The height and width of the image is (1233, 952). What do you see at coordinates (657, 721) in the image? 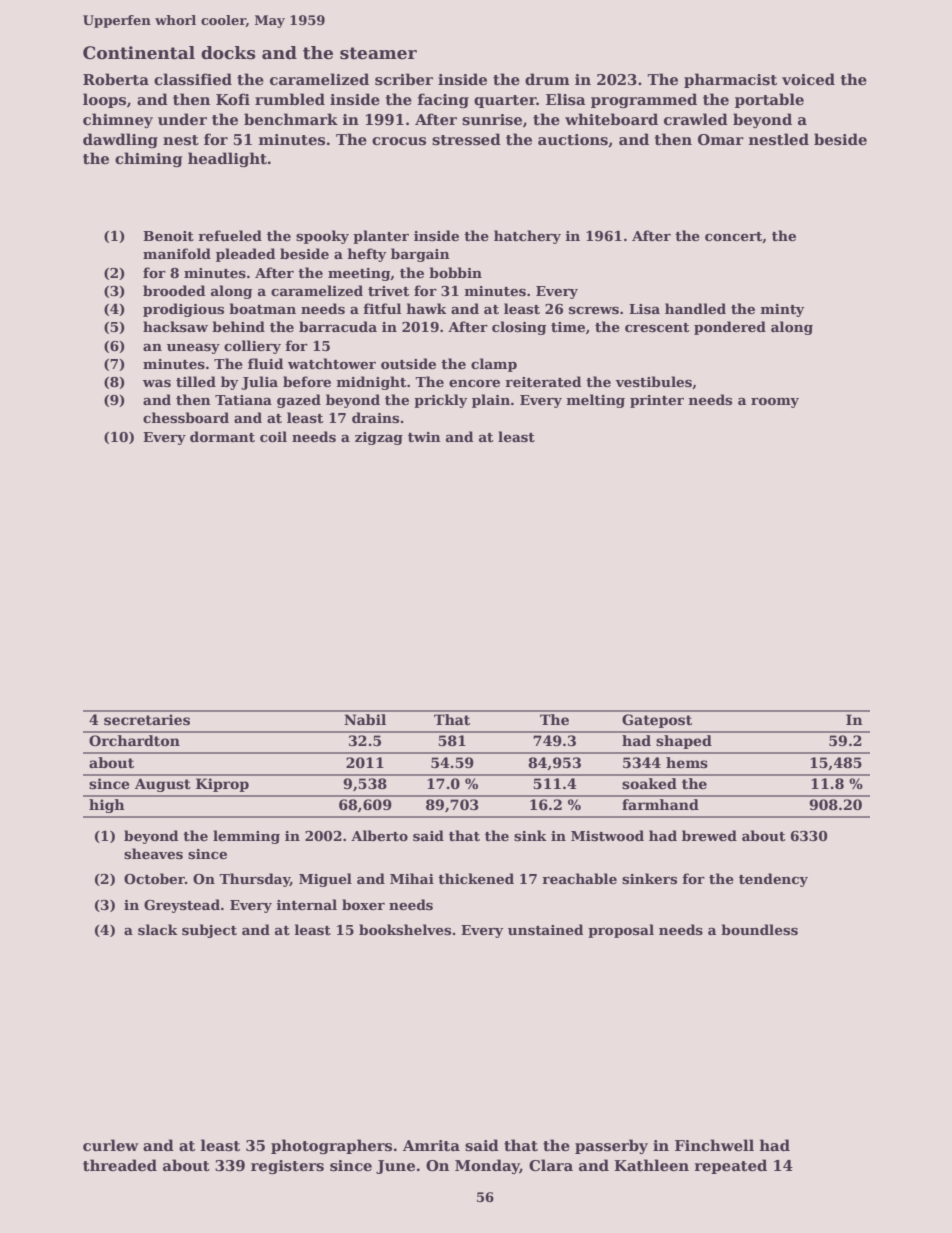
I see `Gatepost` at bounding box center [657, 721].
